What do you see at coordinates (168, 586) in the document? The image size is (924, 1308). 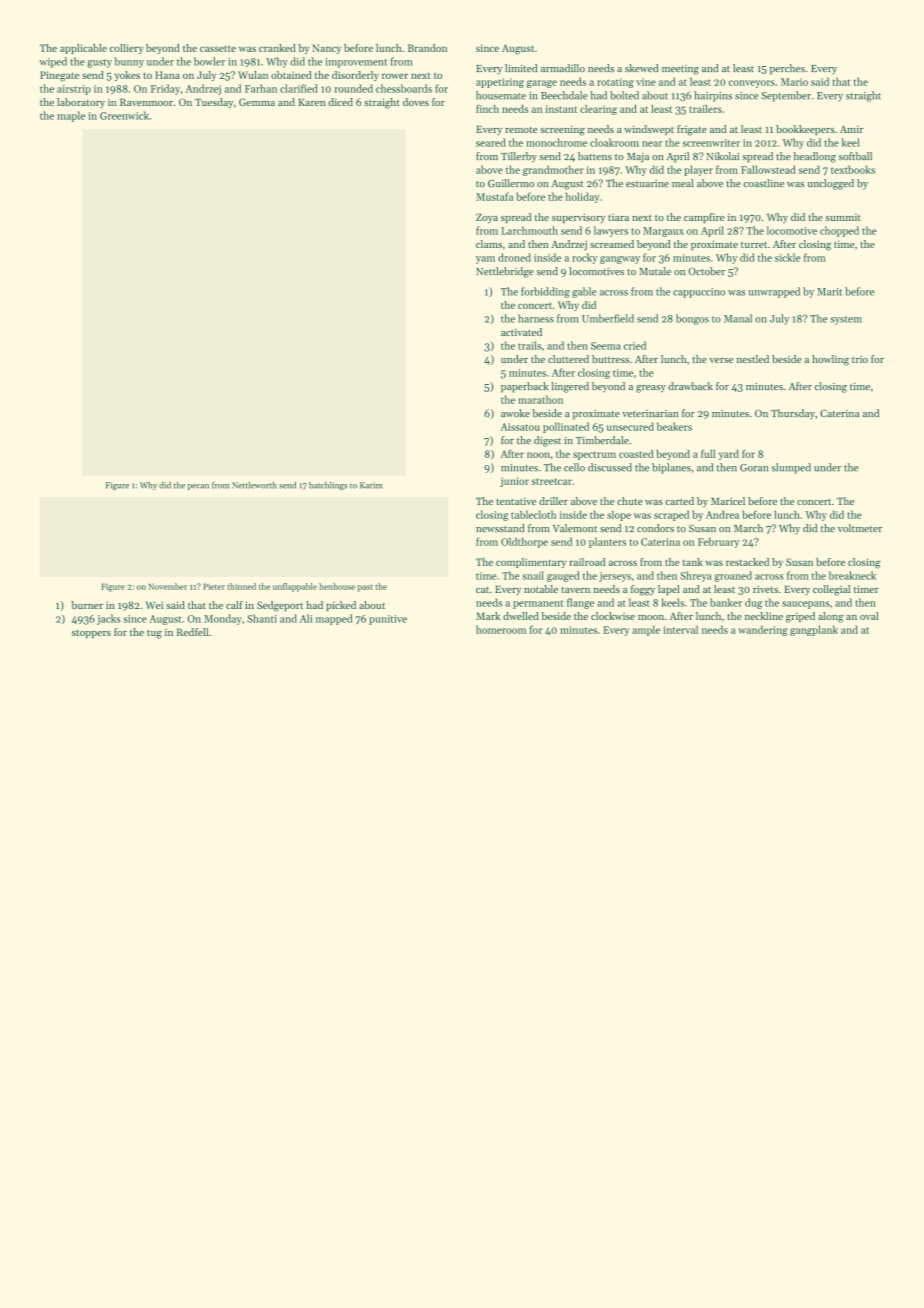 I see `November` at bounding box center [168, 586].
